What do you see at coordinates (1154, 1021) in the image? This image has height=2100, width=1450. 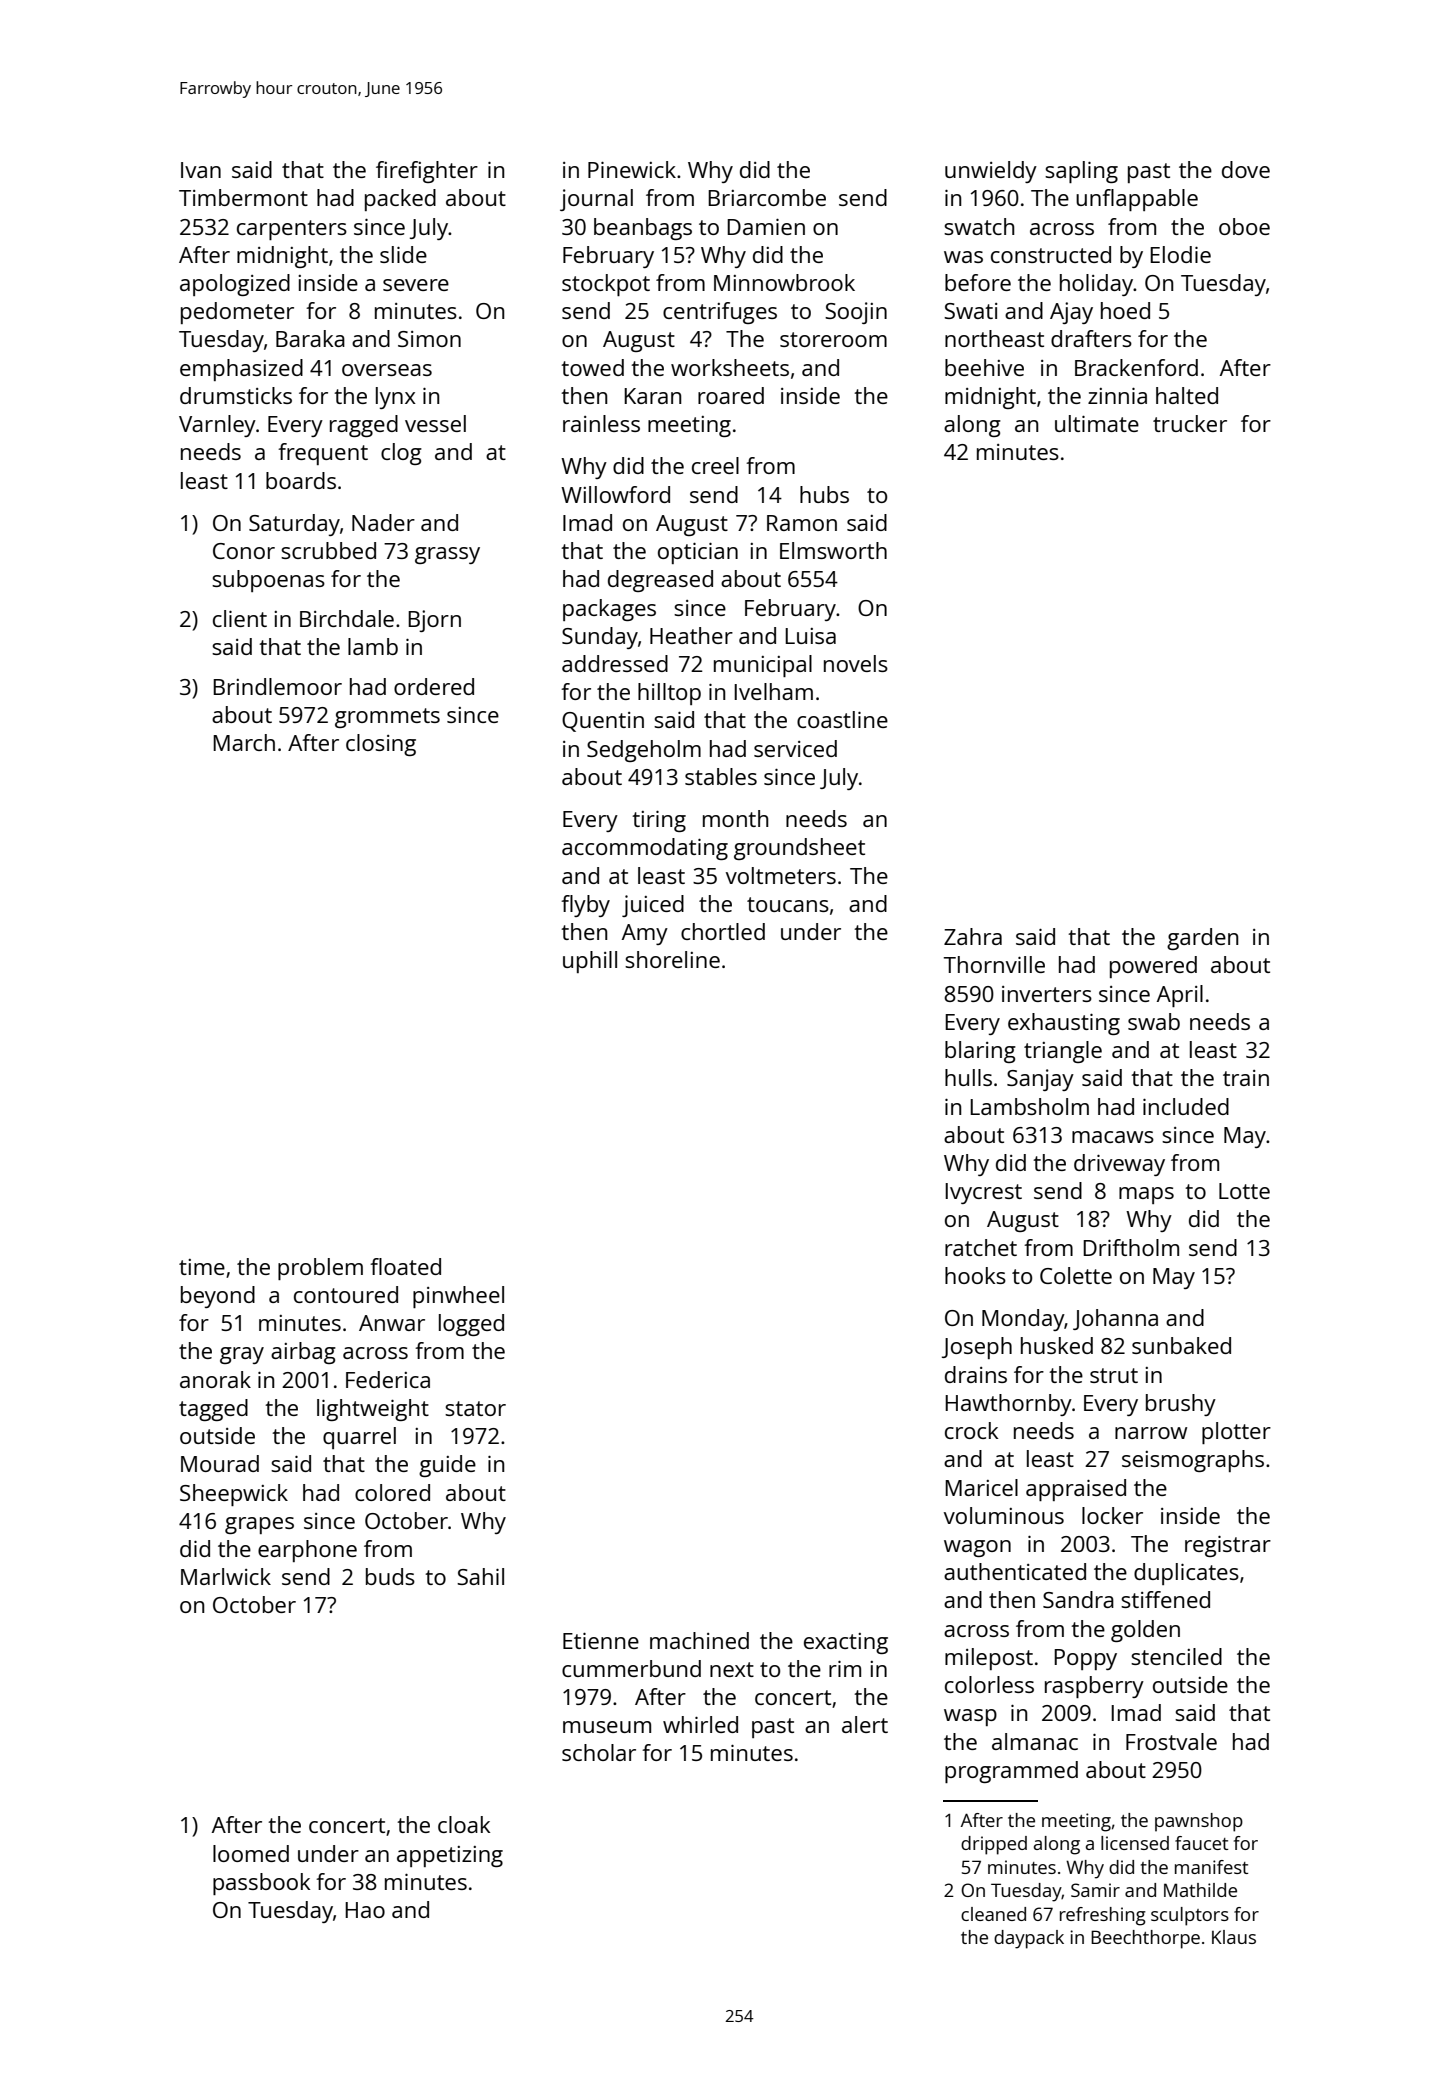 I see `swab` at bounding box center [1154, 1021].
